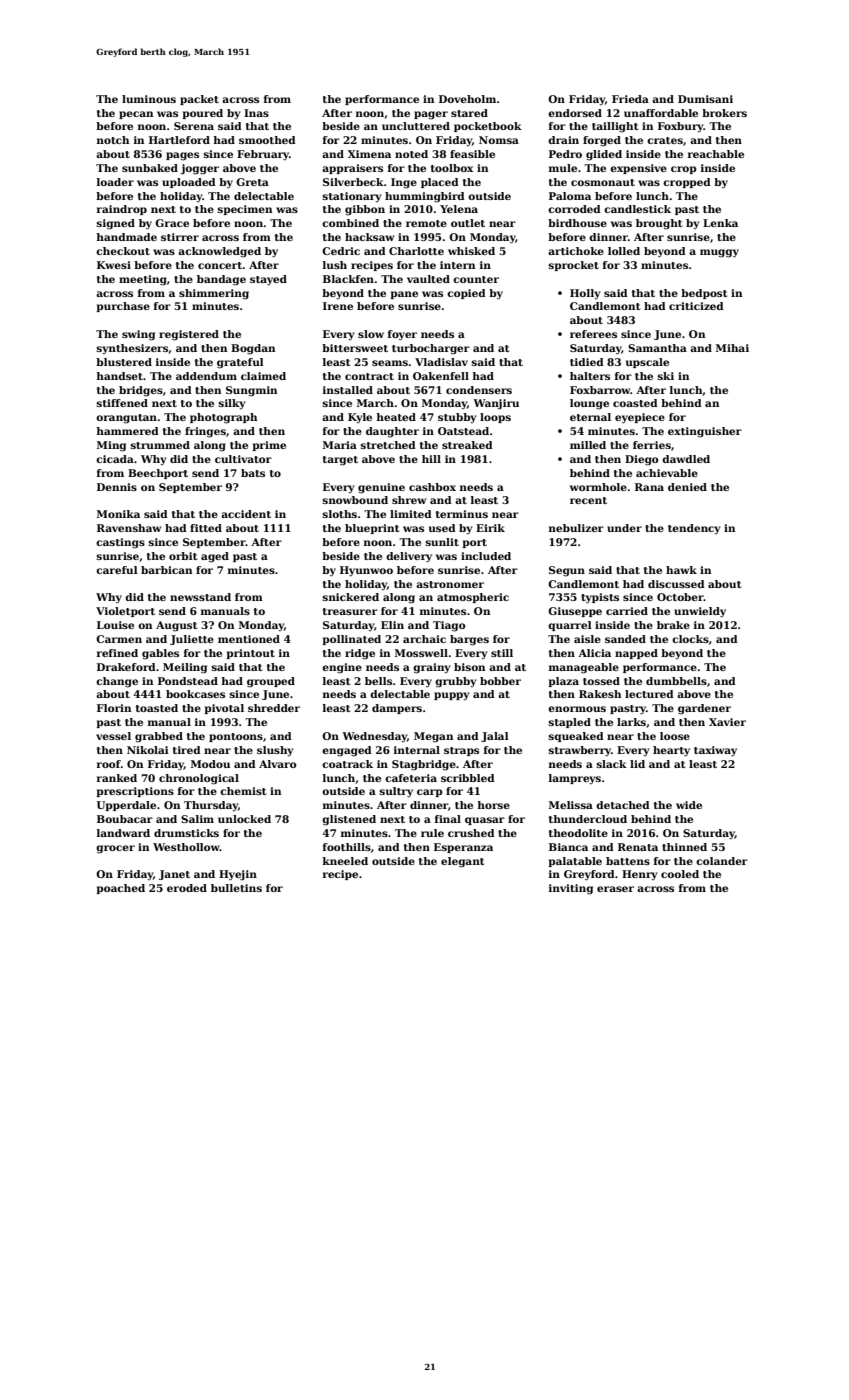  What do you see at coordinates (195, 694) in the screenshot?
I see `bookcases` at bounding box center [195, 694].
